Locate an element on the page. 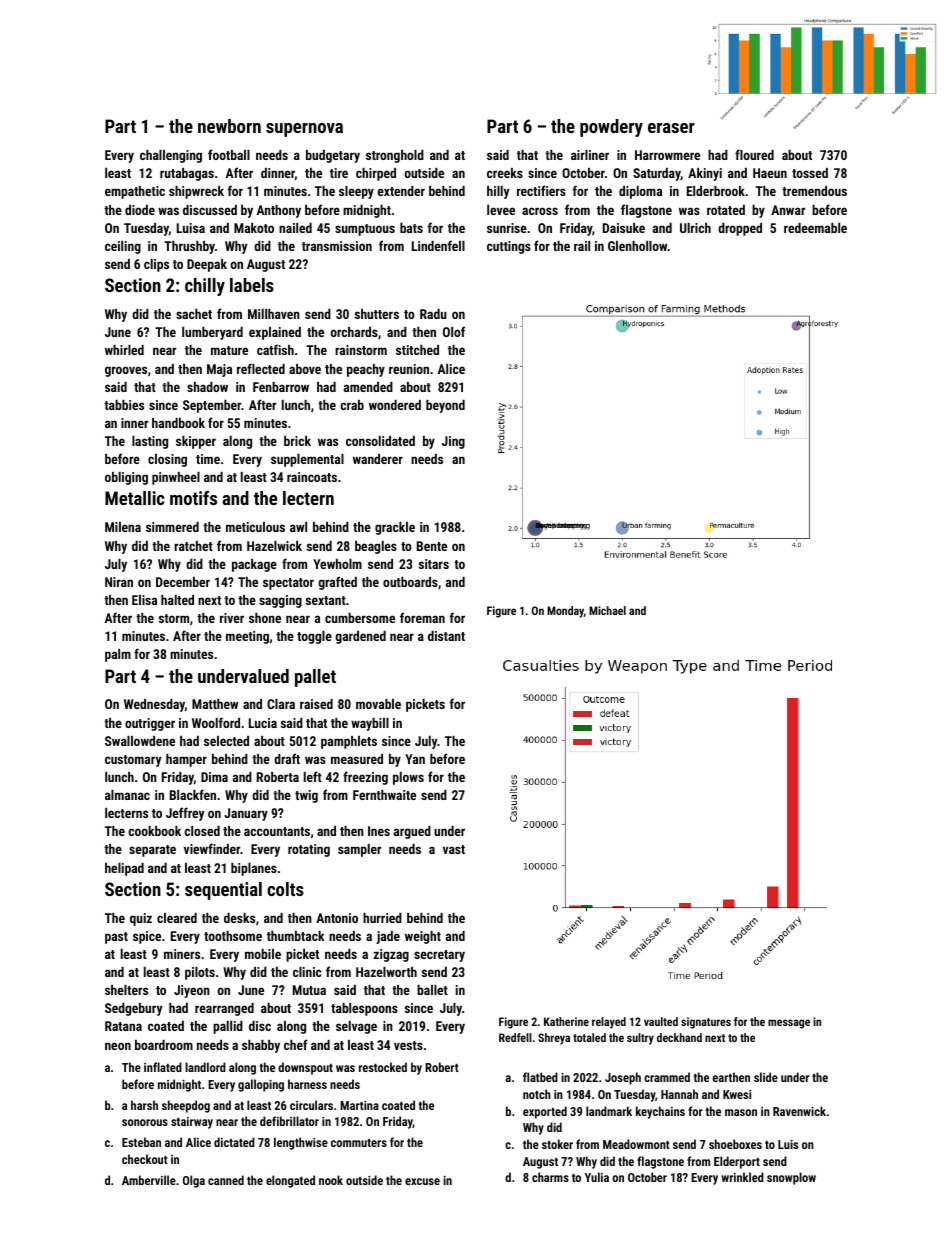 The height and width of the document is (1233, 952). Milena is located at coordinates (123, 527).
